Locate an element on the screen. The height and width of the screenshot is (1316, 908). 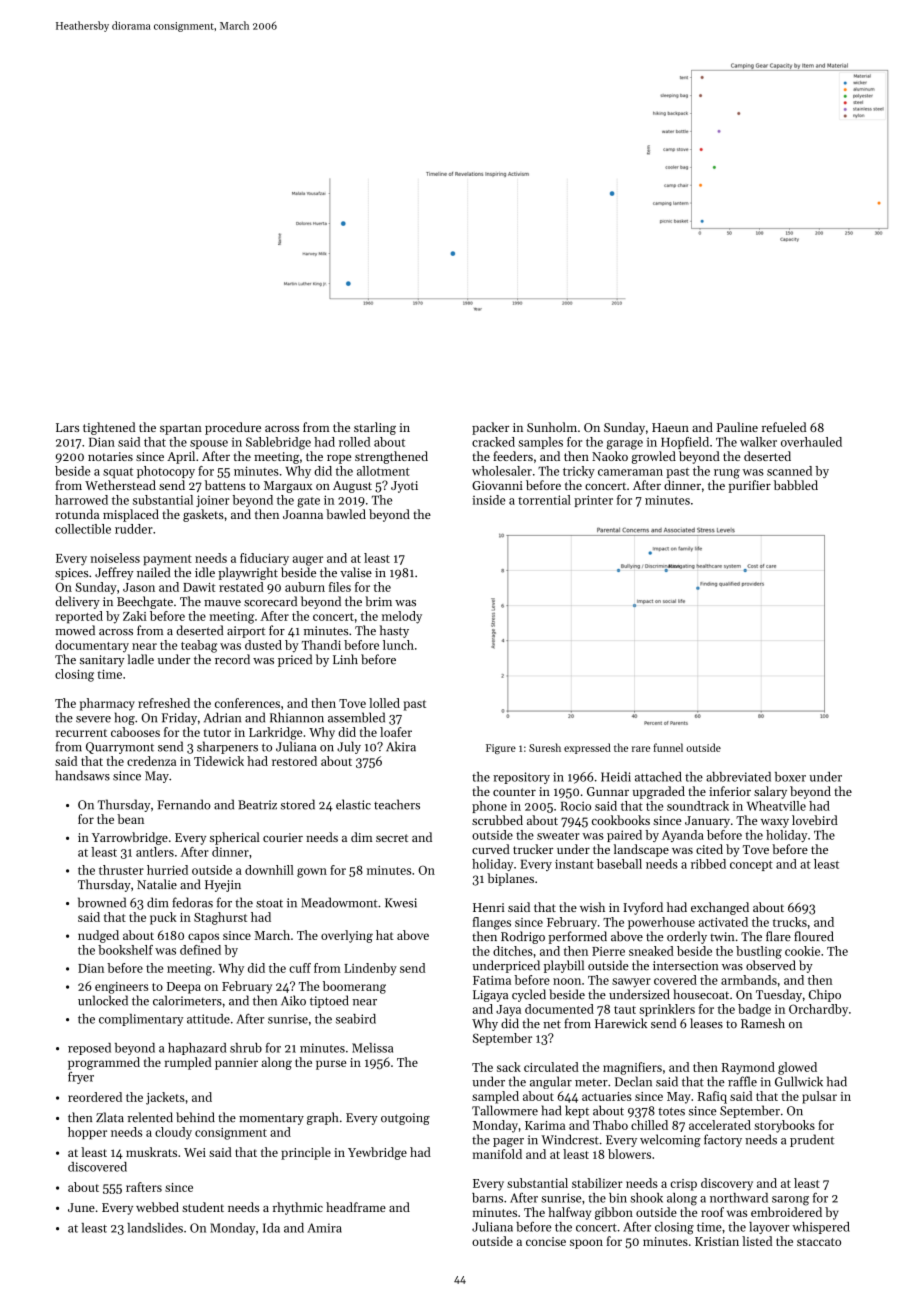
babbled is located at coordinates (796, 485).
